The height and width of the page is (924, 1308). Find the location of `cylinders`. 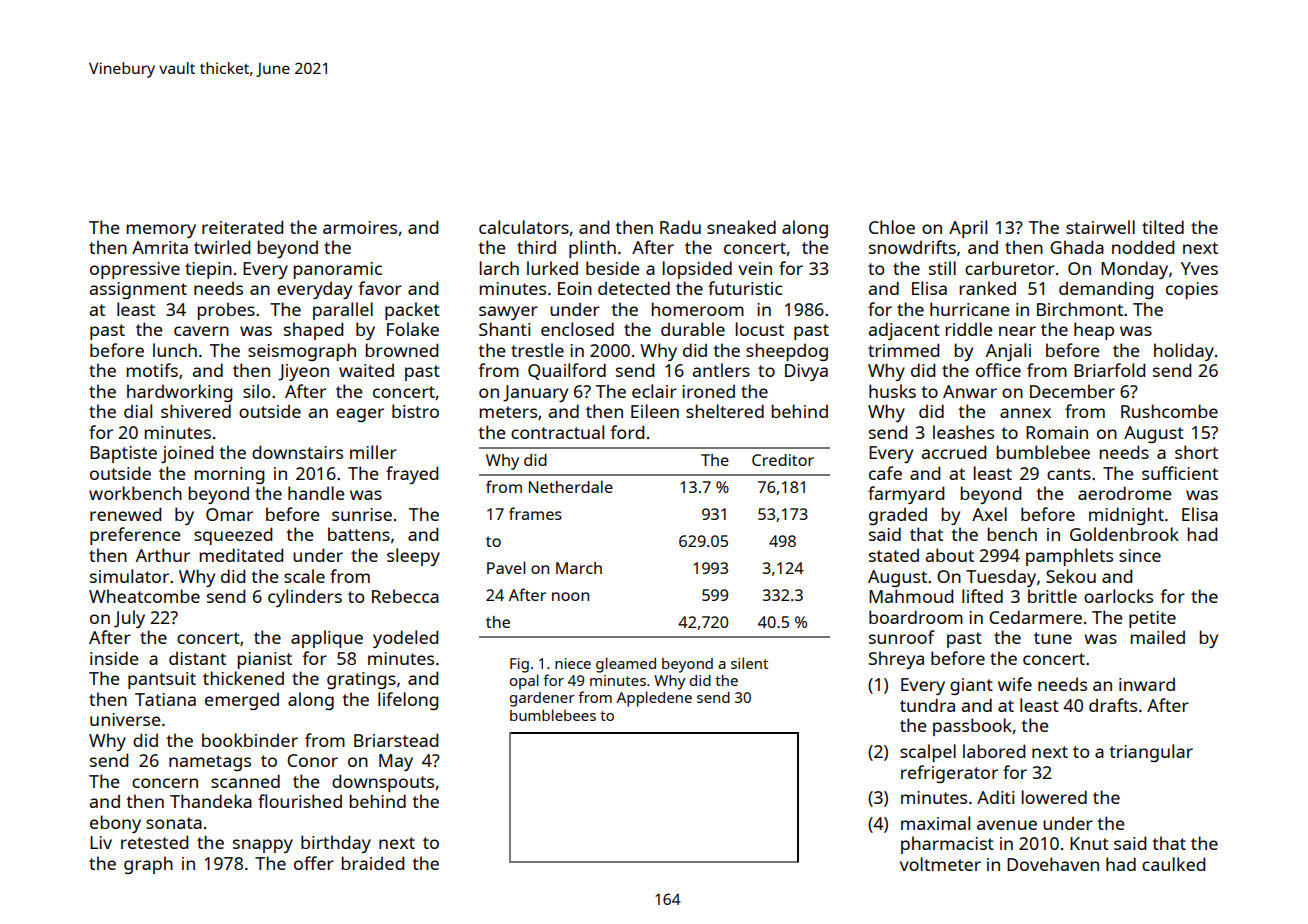

cylinders is located at coordinates (305, 598).
